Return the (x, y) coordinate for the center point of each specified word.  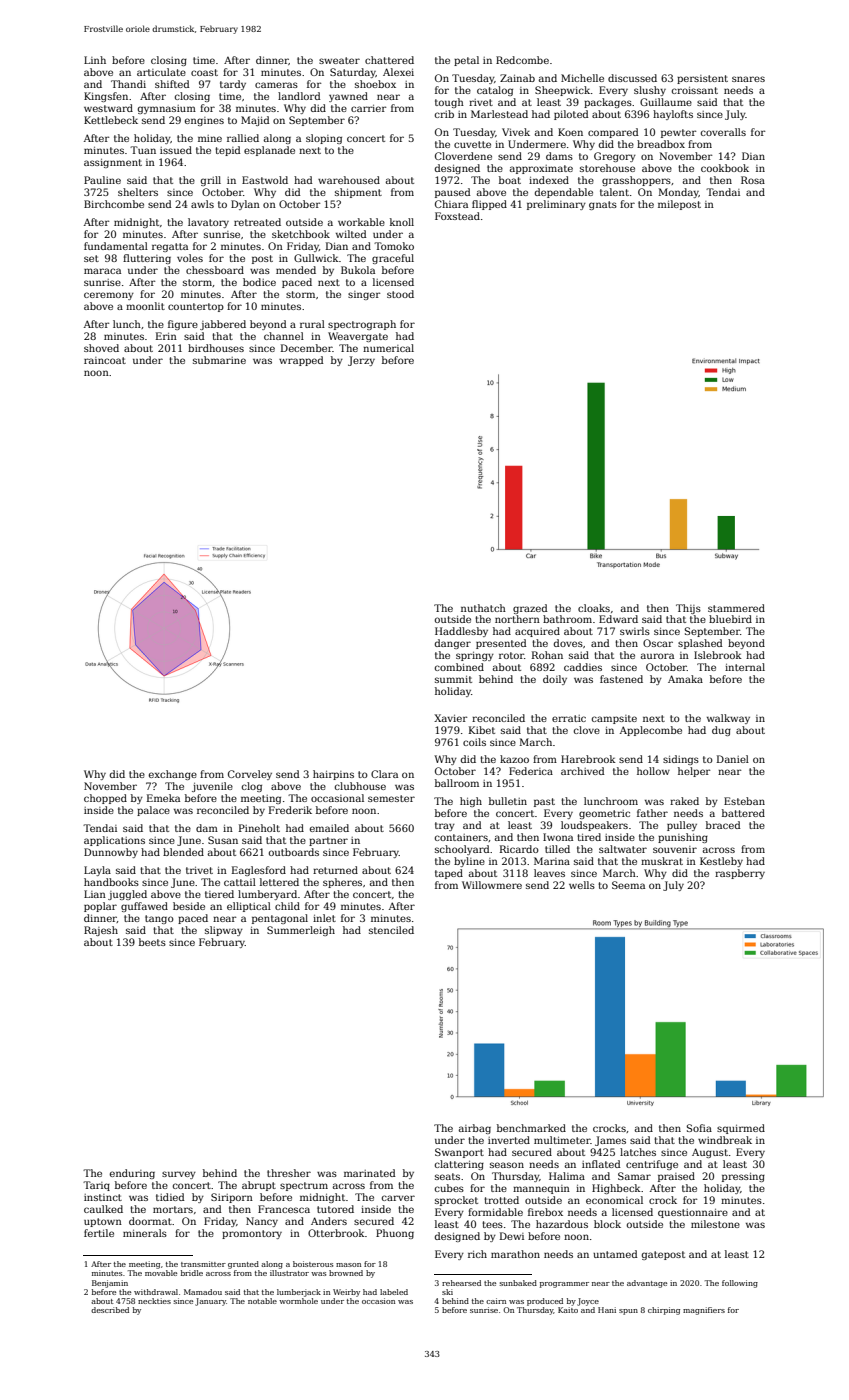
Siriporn (232, 1198)
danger (452, 644)
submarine (219, 360)
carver (398, 1198)
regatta (170, 247)
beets (152, 942)
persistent (702, 79)
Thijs (688, 609)
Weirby (346, 1293)
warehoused (349, 180)
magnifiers (704, 1311)
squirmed (741, 1129)
